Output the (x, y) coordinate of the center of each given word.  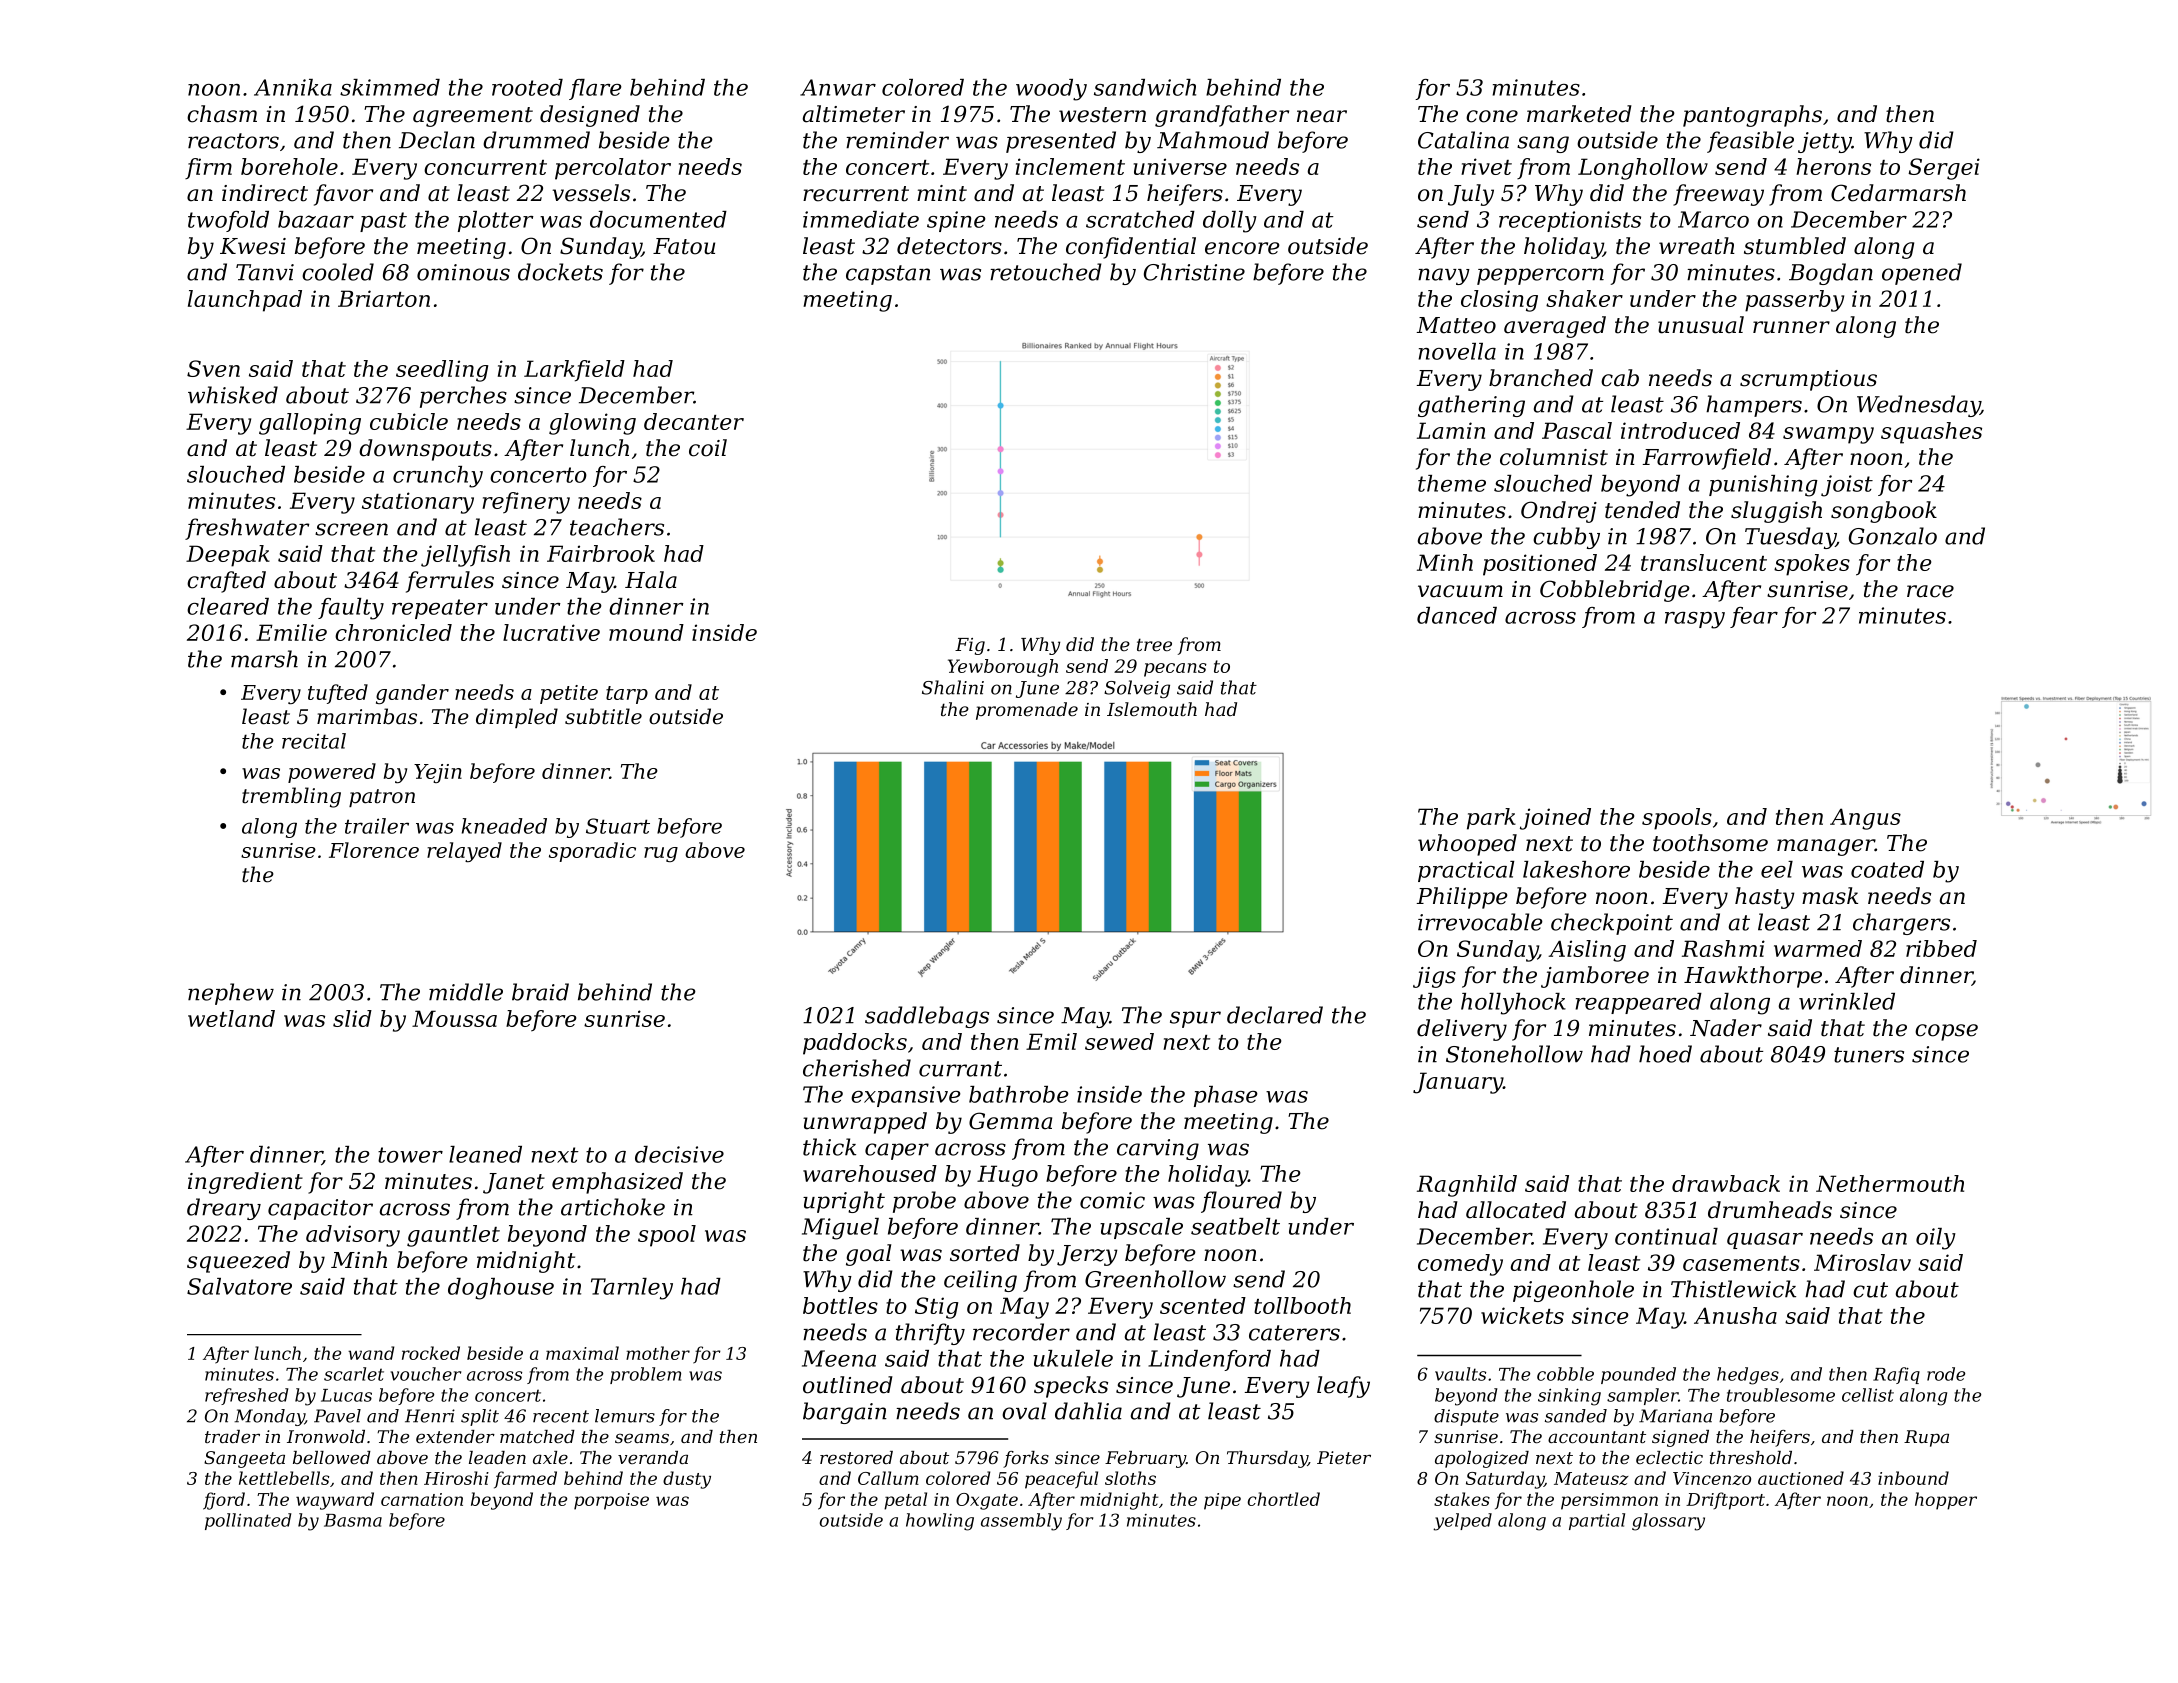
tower (410, 1155)
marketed (1579, 114)
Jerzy (1087, 1255)
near (1322, 116)
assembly (1021, 1522)
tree (1154, 644)
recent (561, 1416)
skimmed (390, 87)
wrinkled (1847, 1001)
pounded (1638, 1375)
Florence (374, 850)
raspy (1695, 620)
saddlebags (927, 1017)
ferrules (450, 582)
